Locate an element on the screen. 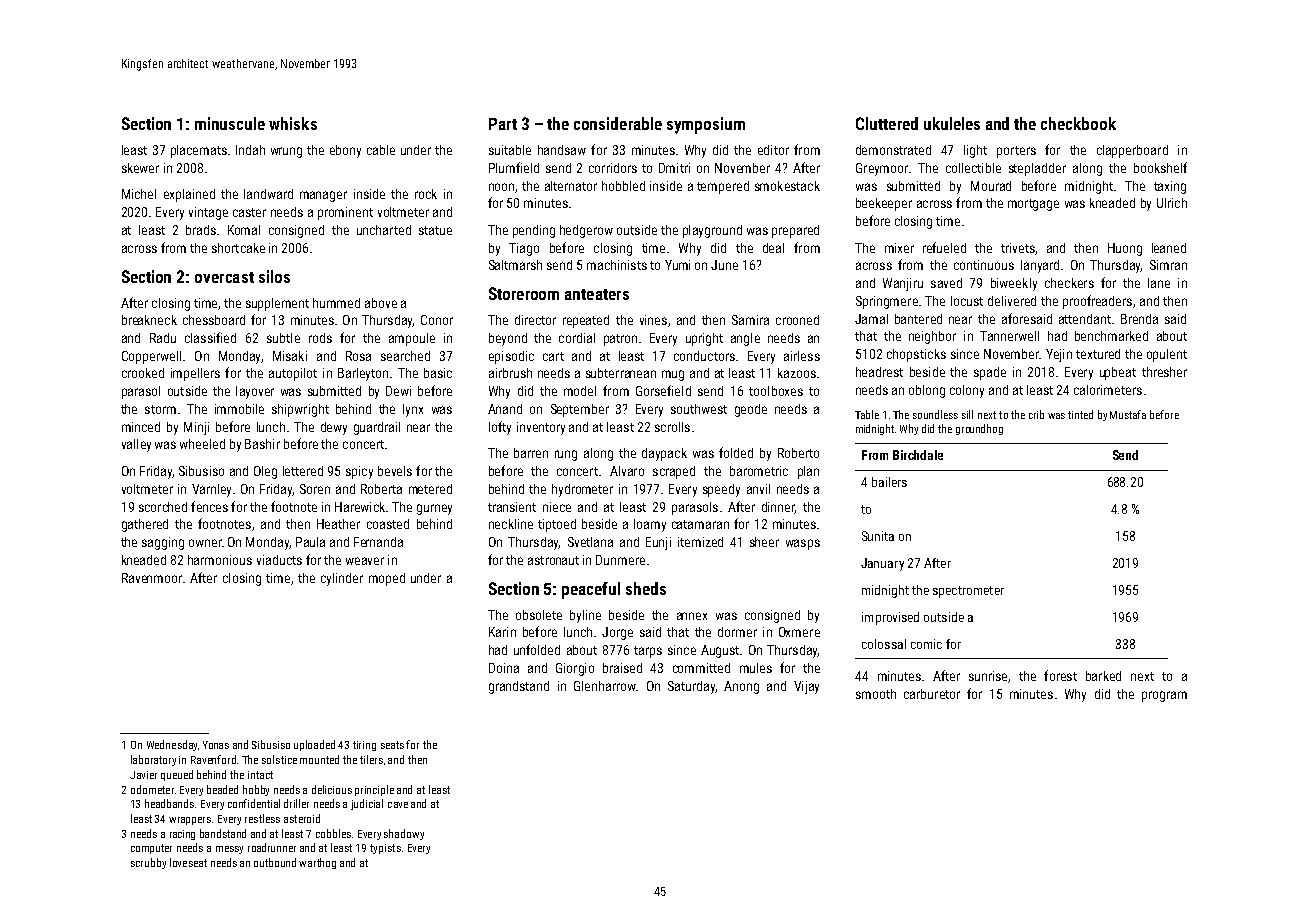 The image size is (1308, 924). Wednesday is located at coordinates (172, 745).
